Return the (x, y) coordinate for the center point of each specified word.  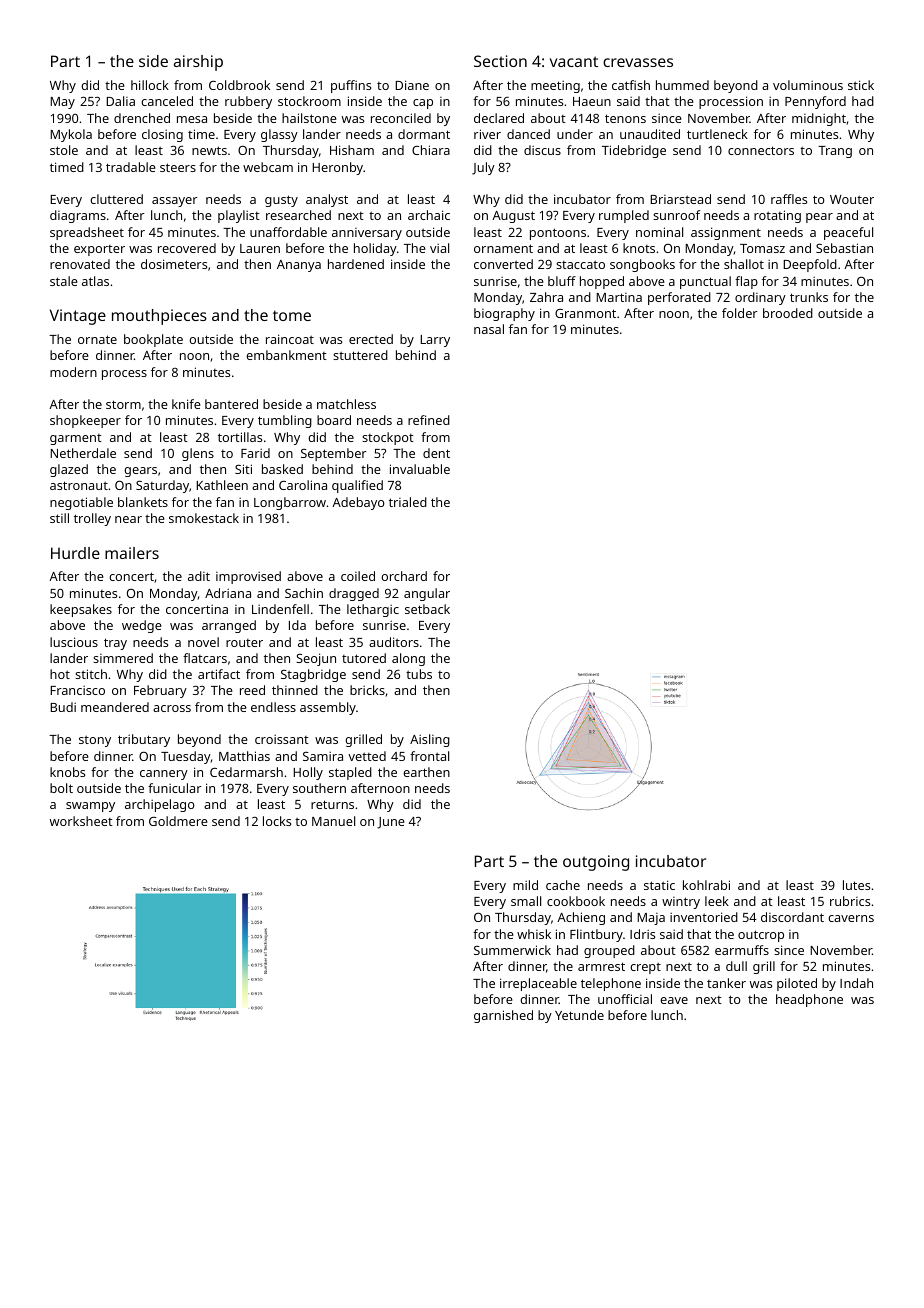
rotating (777, 216)
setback (427, 609)
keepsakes (81, 610)
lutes (856, 885)
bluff (562, 281)
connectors (761, 150)
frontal (429, 756)
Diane (412, 85)
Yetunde (579, 1015)
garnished (503, 1016)
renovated (80, 264)
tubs (419, 674)
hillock (150, 85)
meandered (115, 707)
